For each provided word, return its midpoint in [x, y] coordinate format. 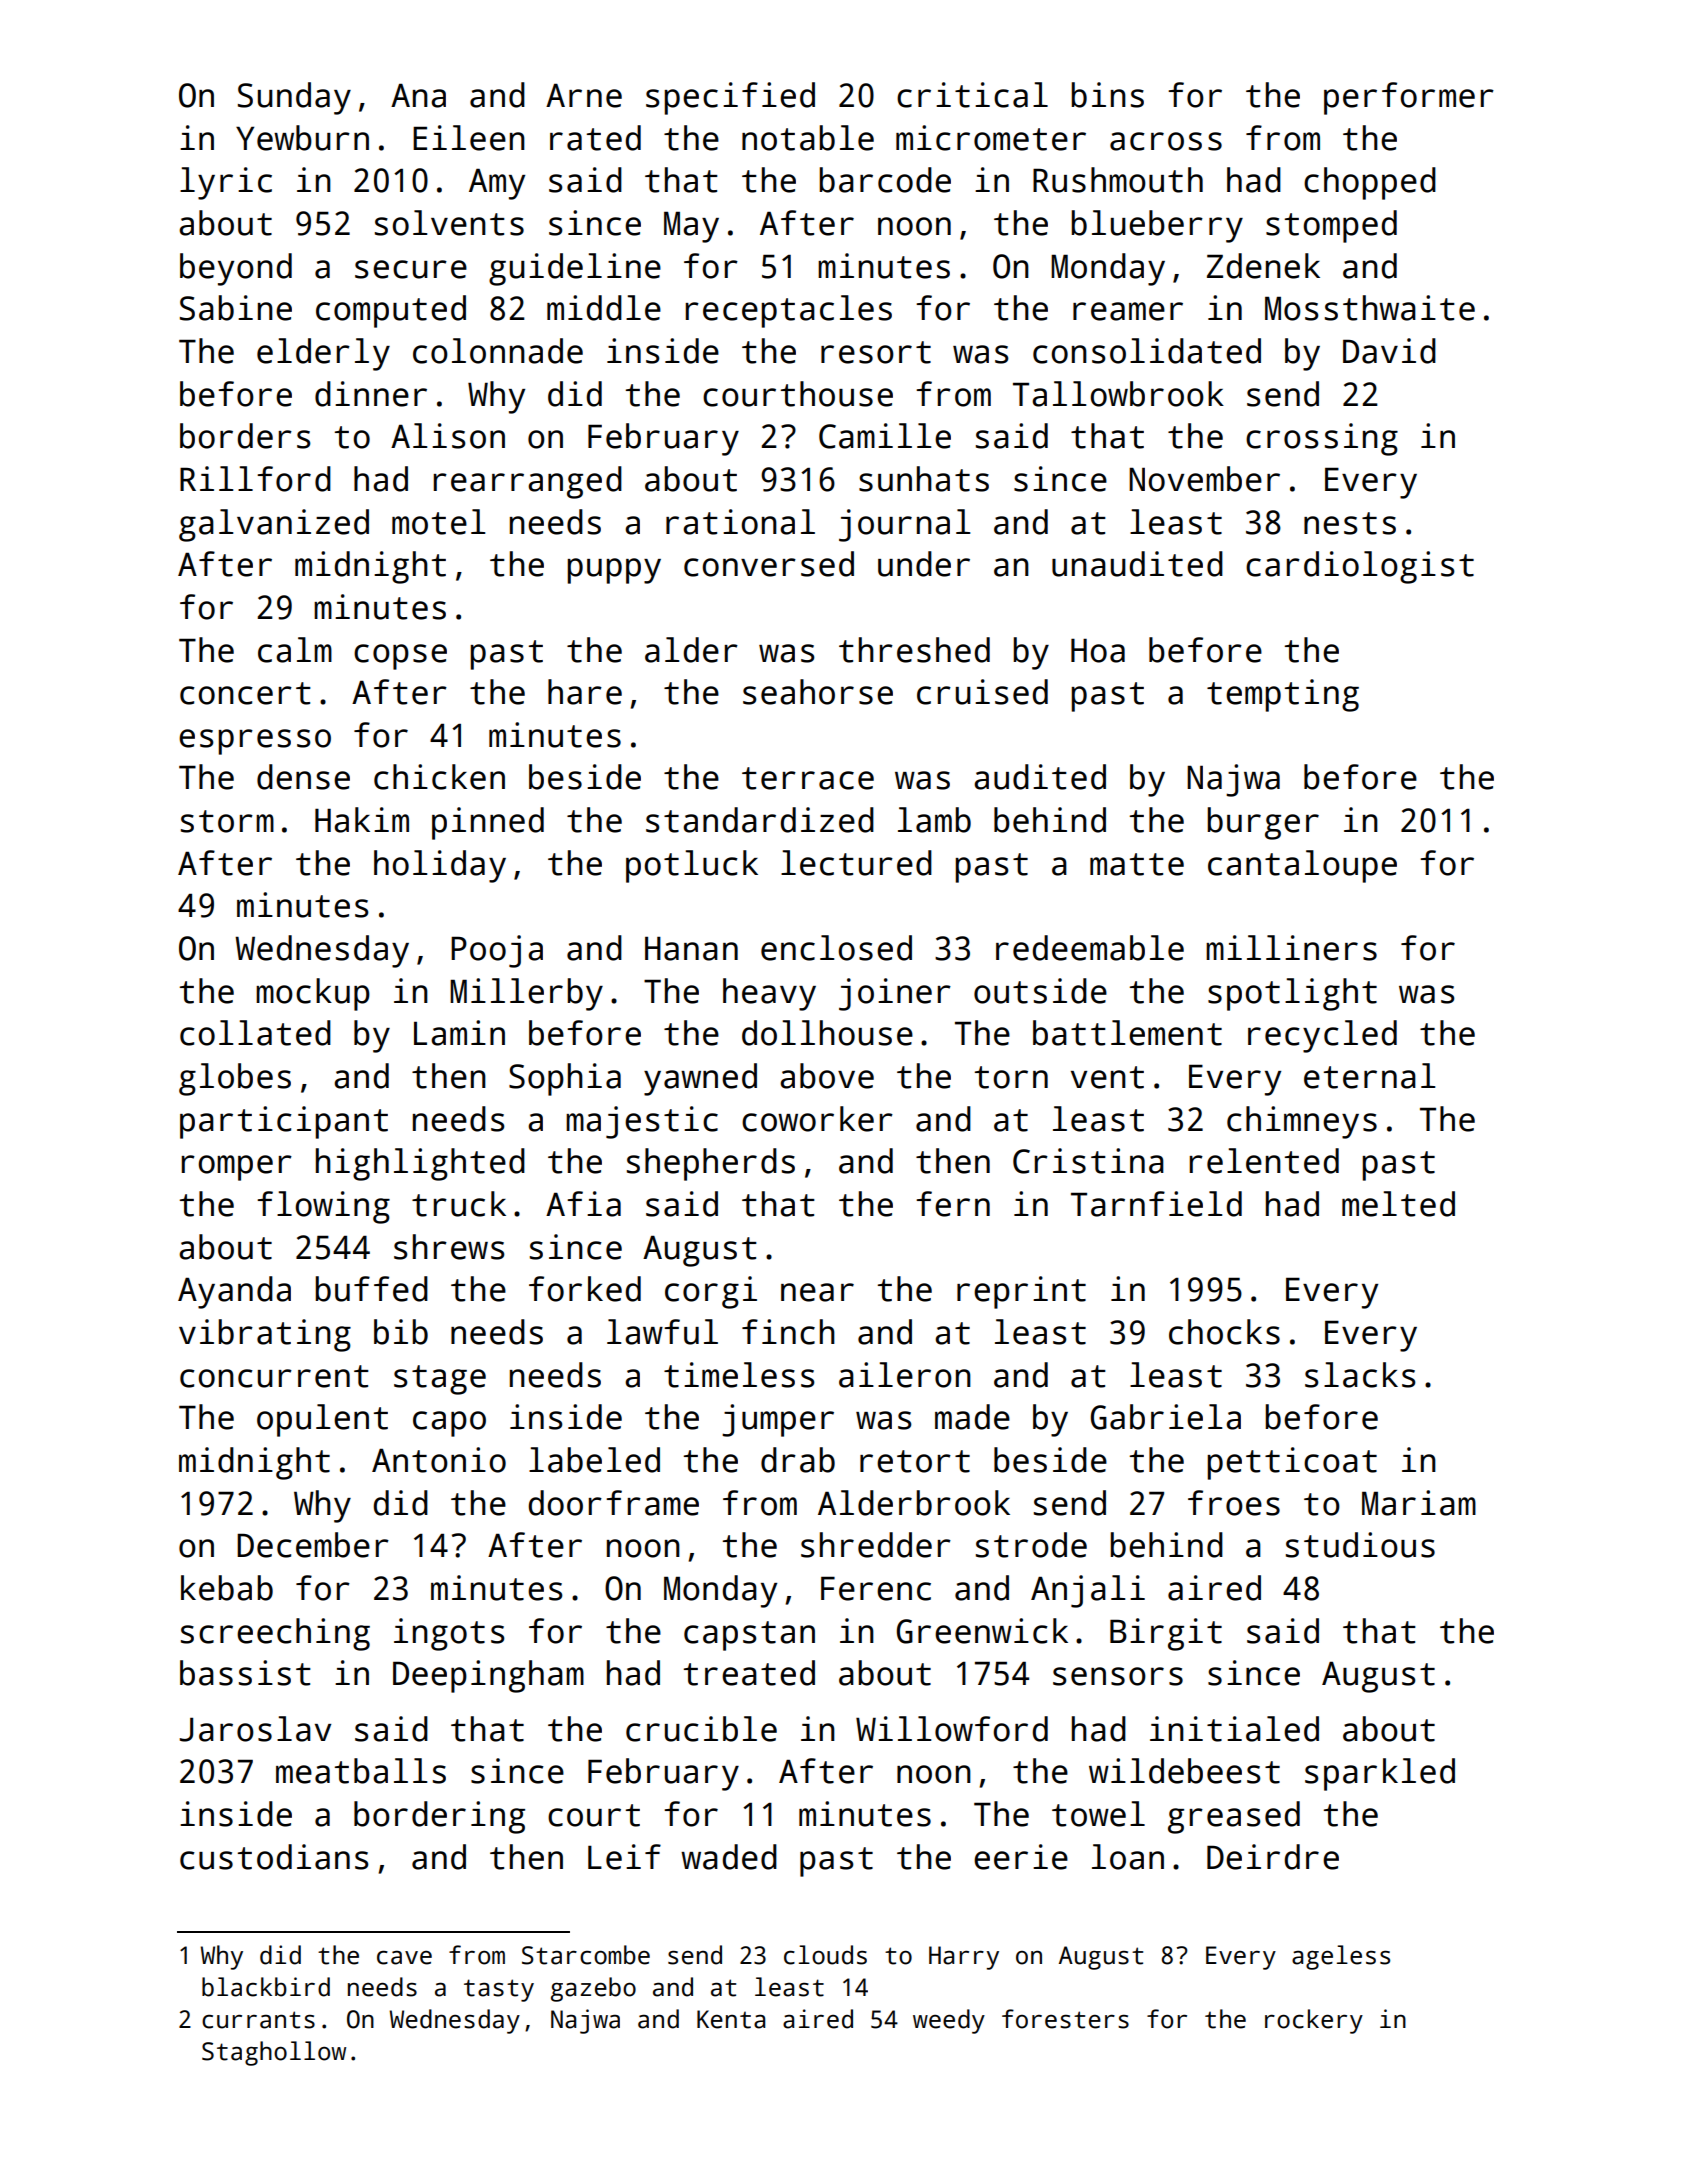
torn [1011, 1077]
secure [411, 269]
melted [1398, 1204]
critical [972, 95]
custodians [274, 1857]
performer [1409, 98]
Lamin [459, 1033]
